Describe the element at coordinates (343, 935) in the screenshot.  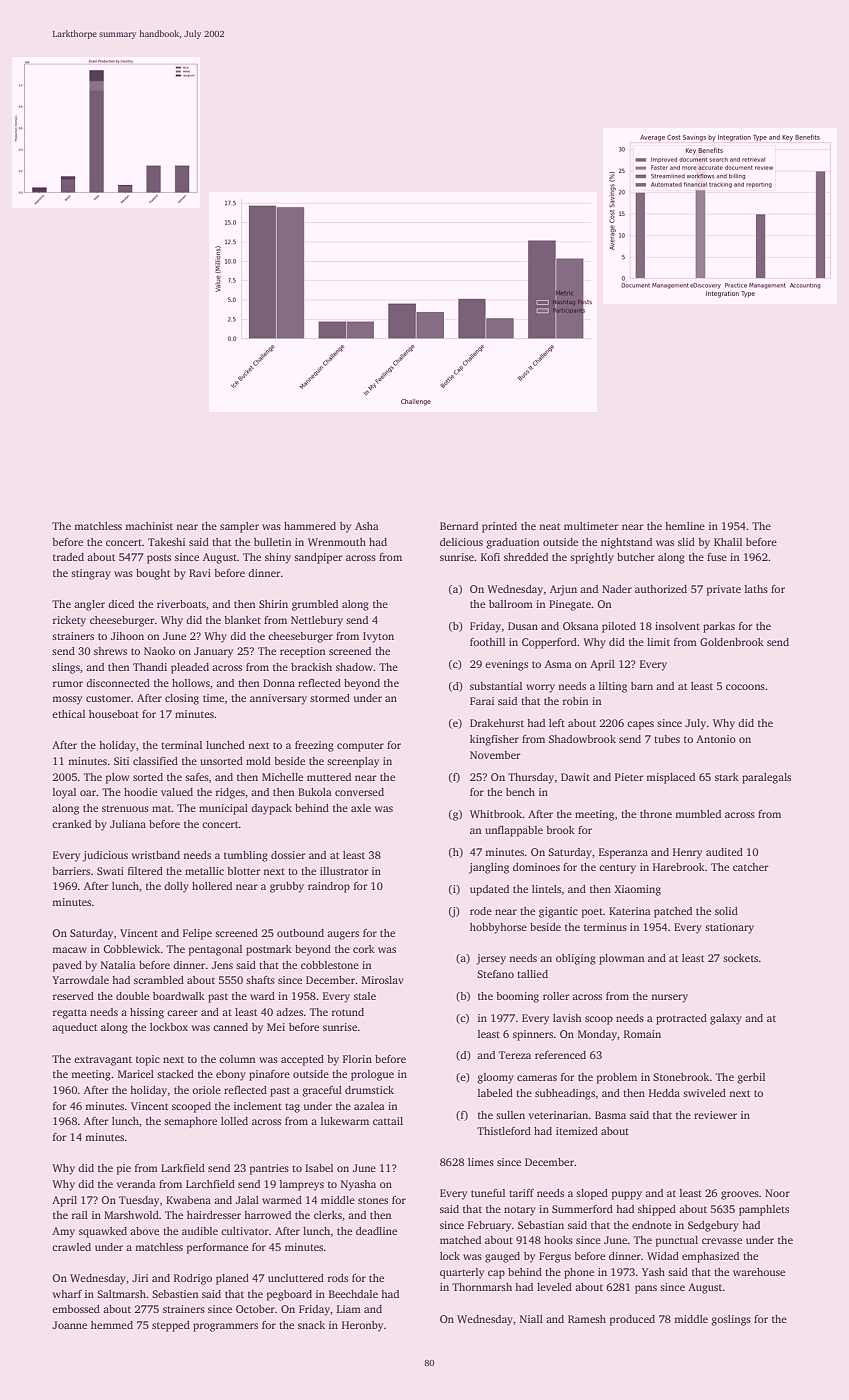
I see `augers` at that location.
